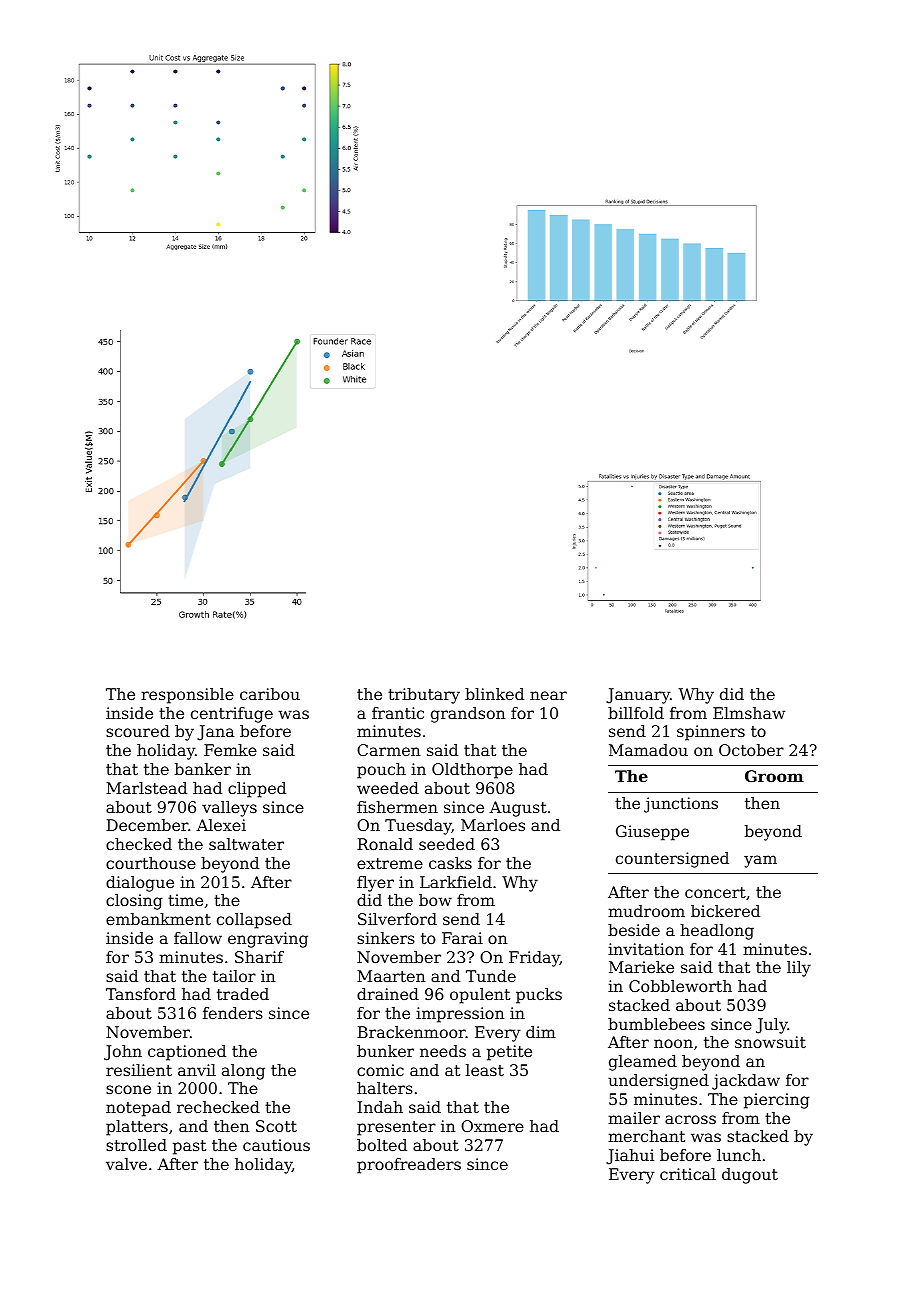 This screenshot has width=924, height=1308. I want to click on snowsuit, so click(770, 1042).
